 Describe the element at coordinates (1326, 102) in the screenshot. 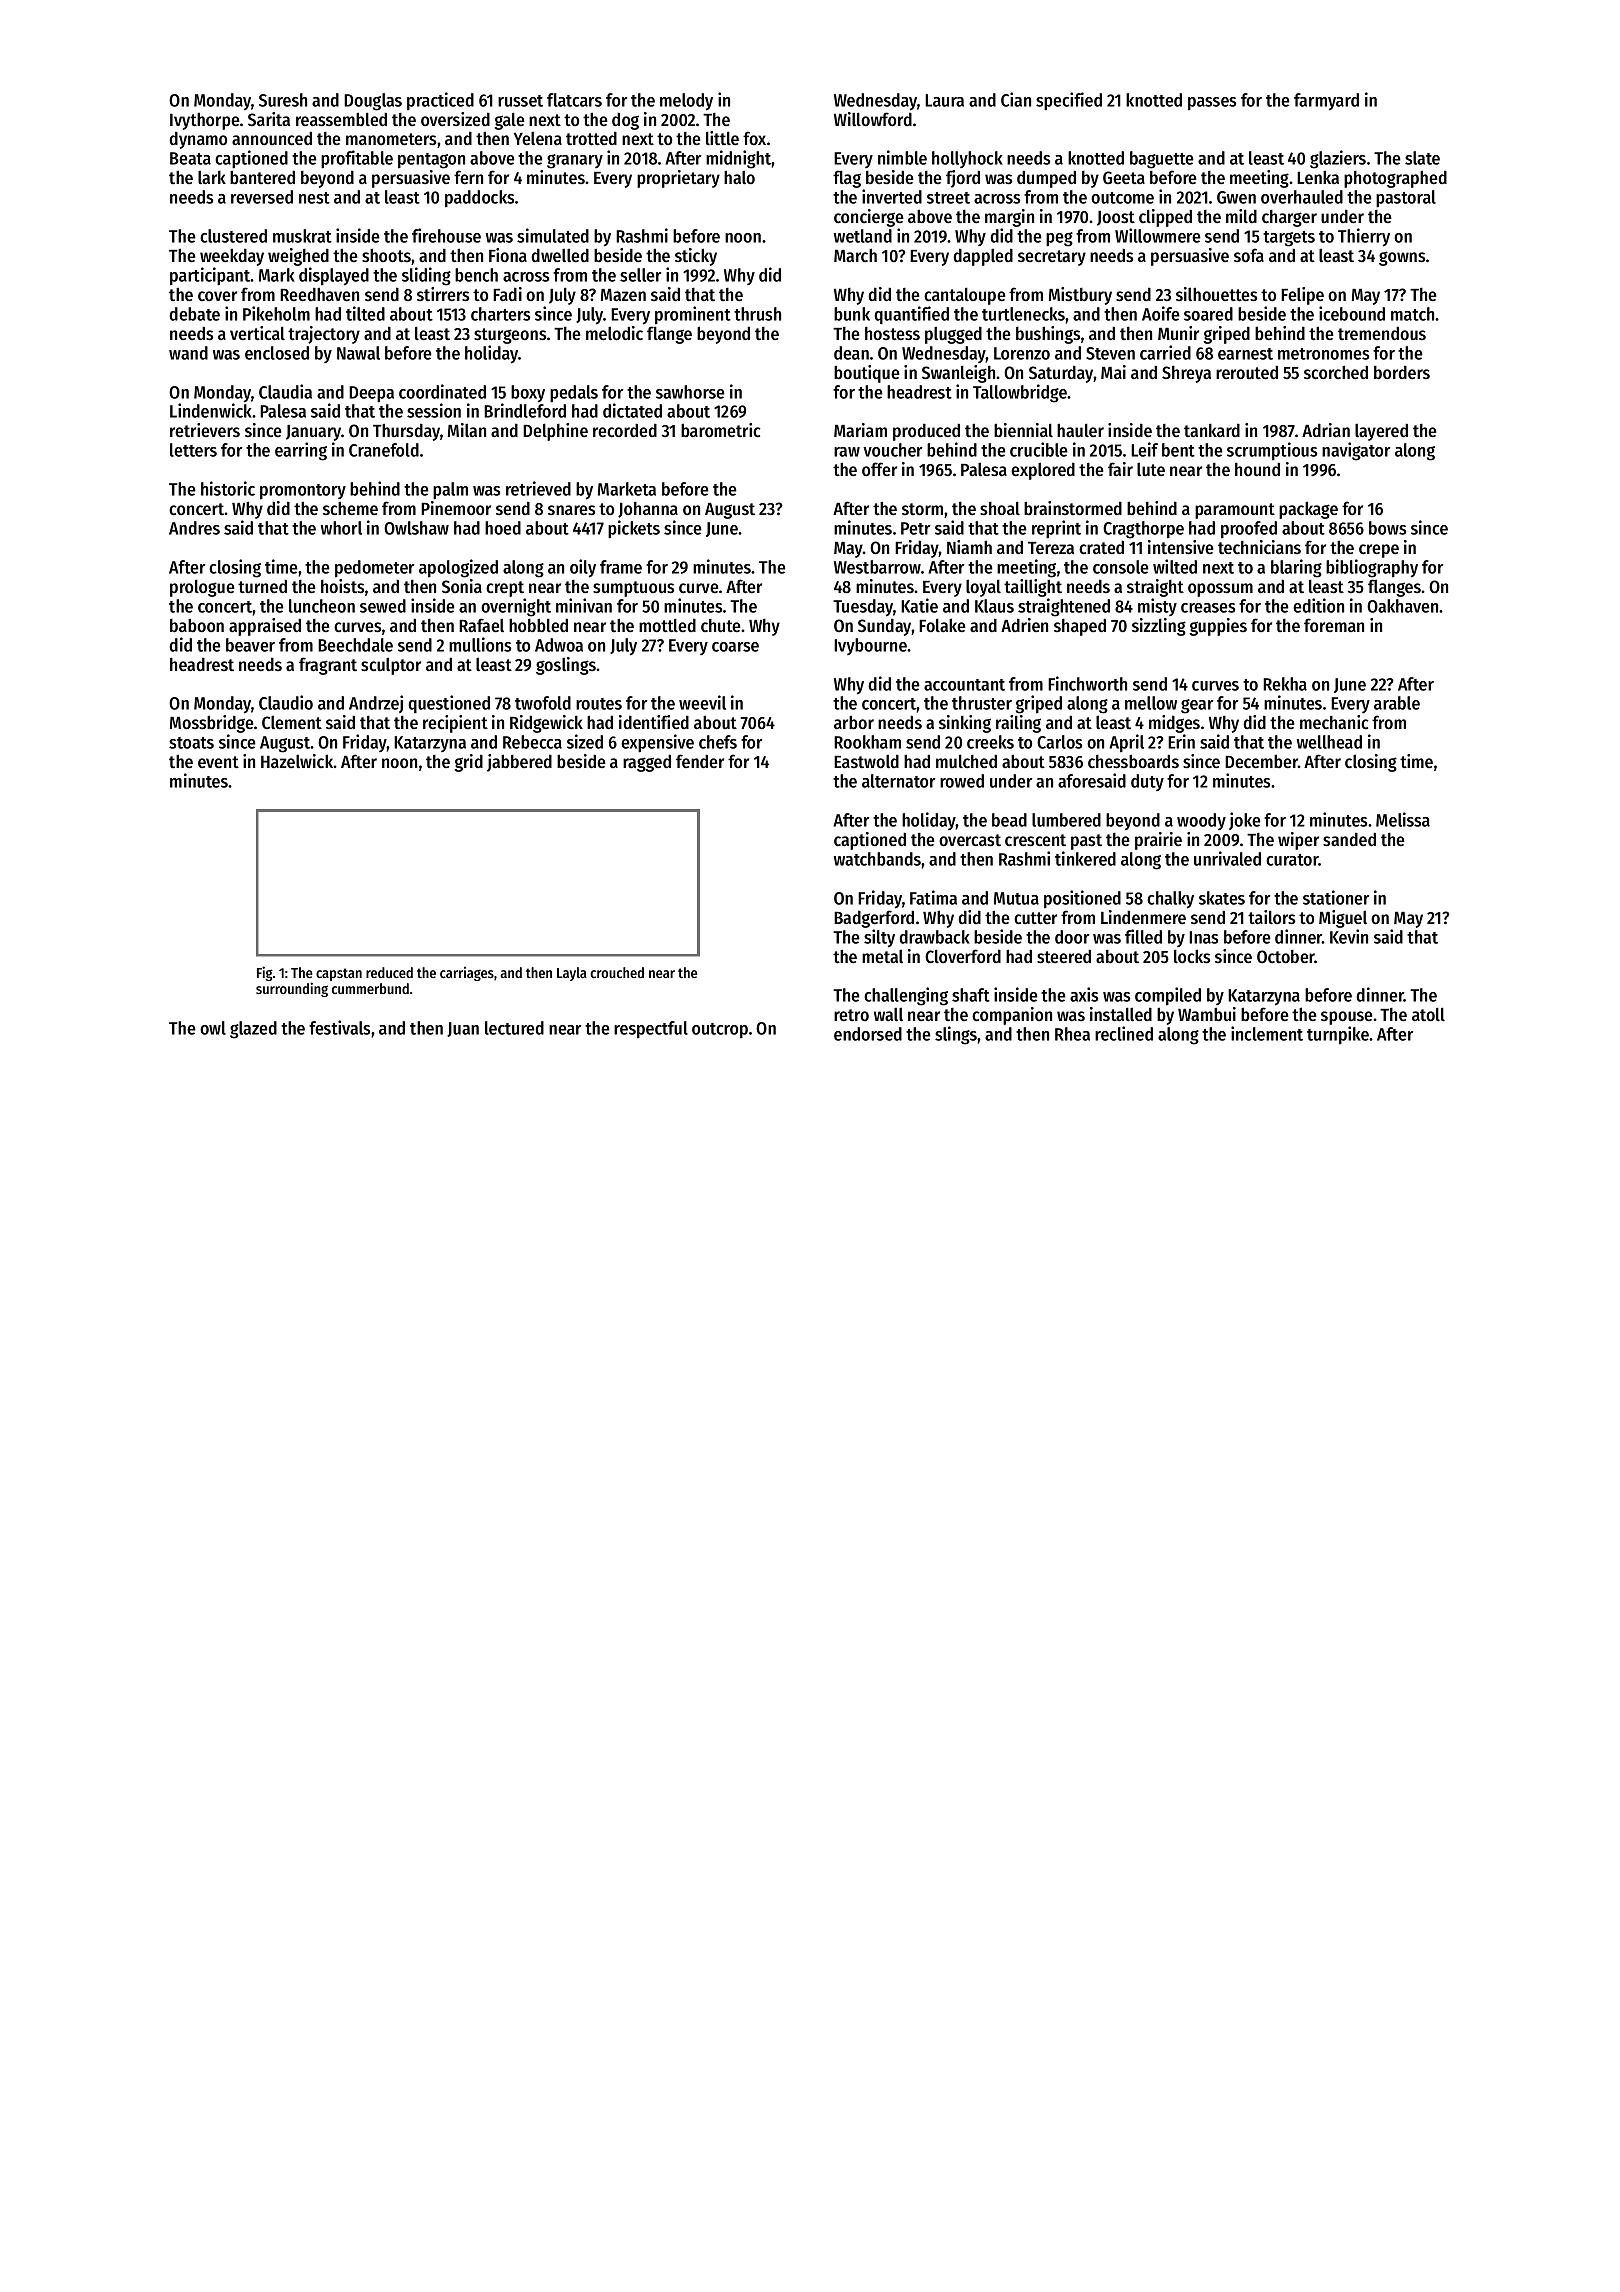

I see `farmyard` at that location.
